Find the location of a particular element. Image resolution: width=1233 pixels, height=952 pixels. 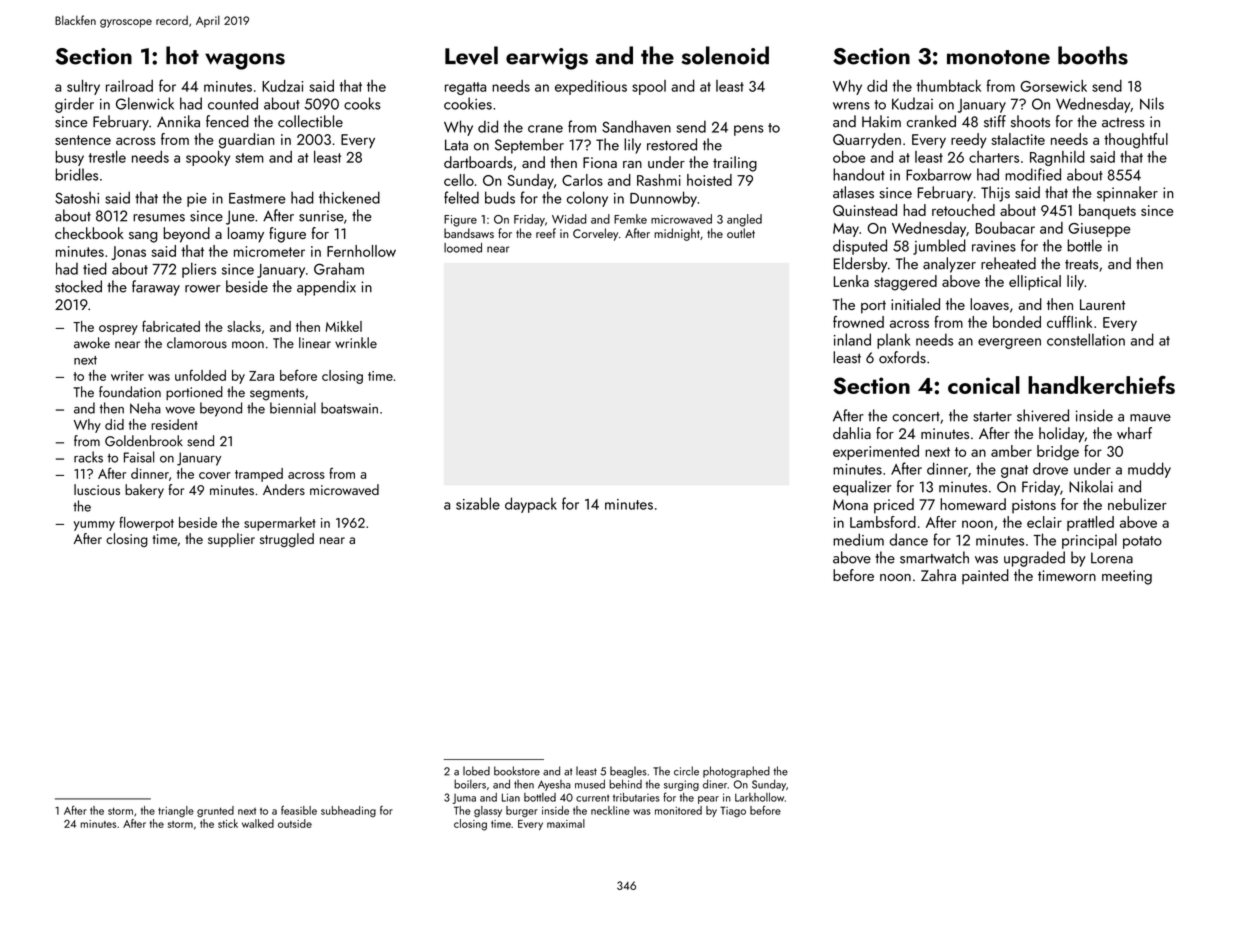

racks is located at coordinates (88, 457).
